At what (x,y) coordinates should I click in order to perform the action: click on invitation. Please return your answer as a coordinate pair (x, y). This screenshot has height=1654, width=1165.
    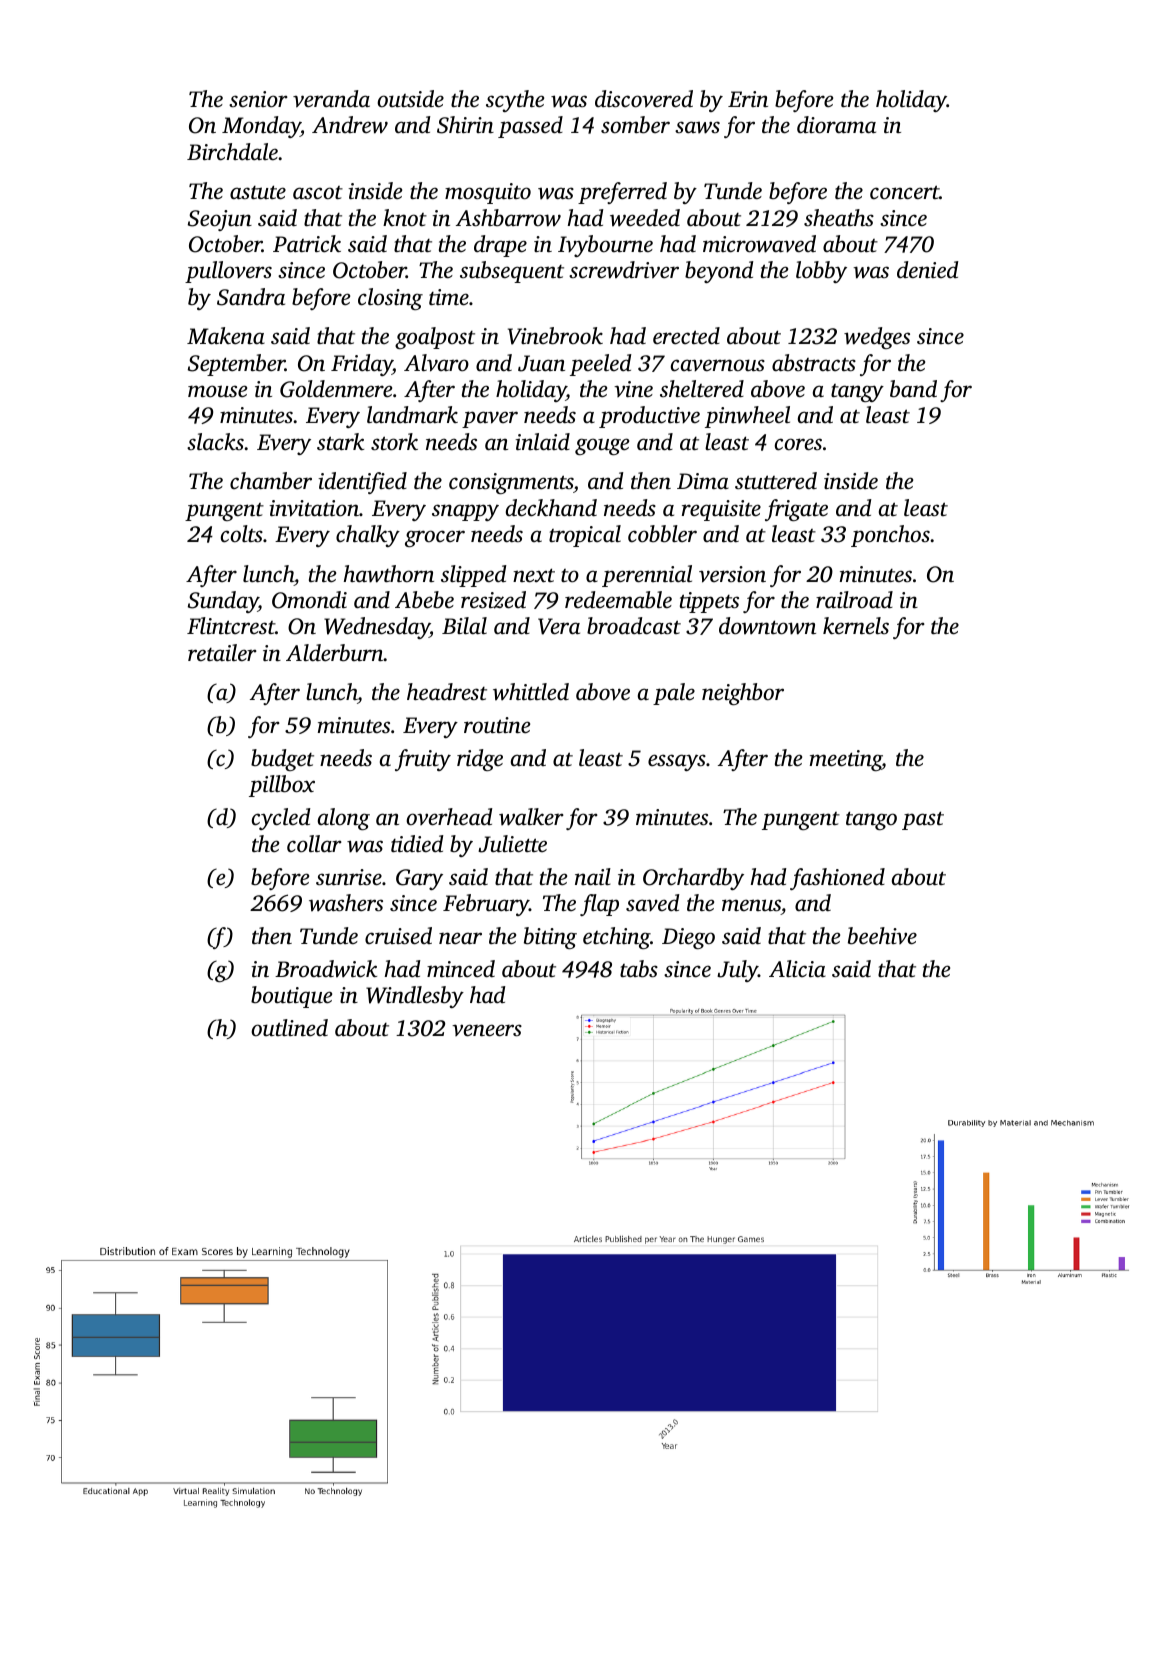
    Looking at the image, I should click on (314, 508).
